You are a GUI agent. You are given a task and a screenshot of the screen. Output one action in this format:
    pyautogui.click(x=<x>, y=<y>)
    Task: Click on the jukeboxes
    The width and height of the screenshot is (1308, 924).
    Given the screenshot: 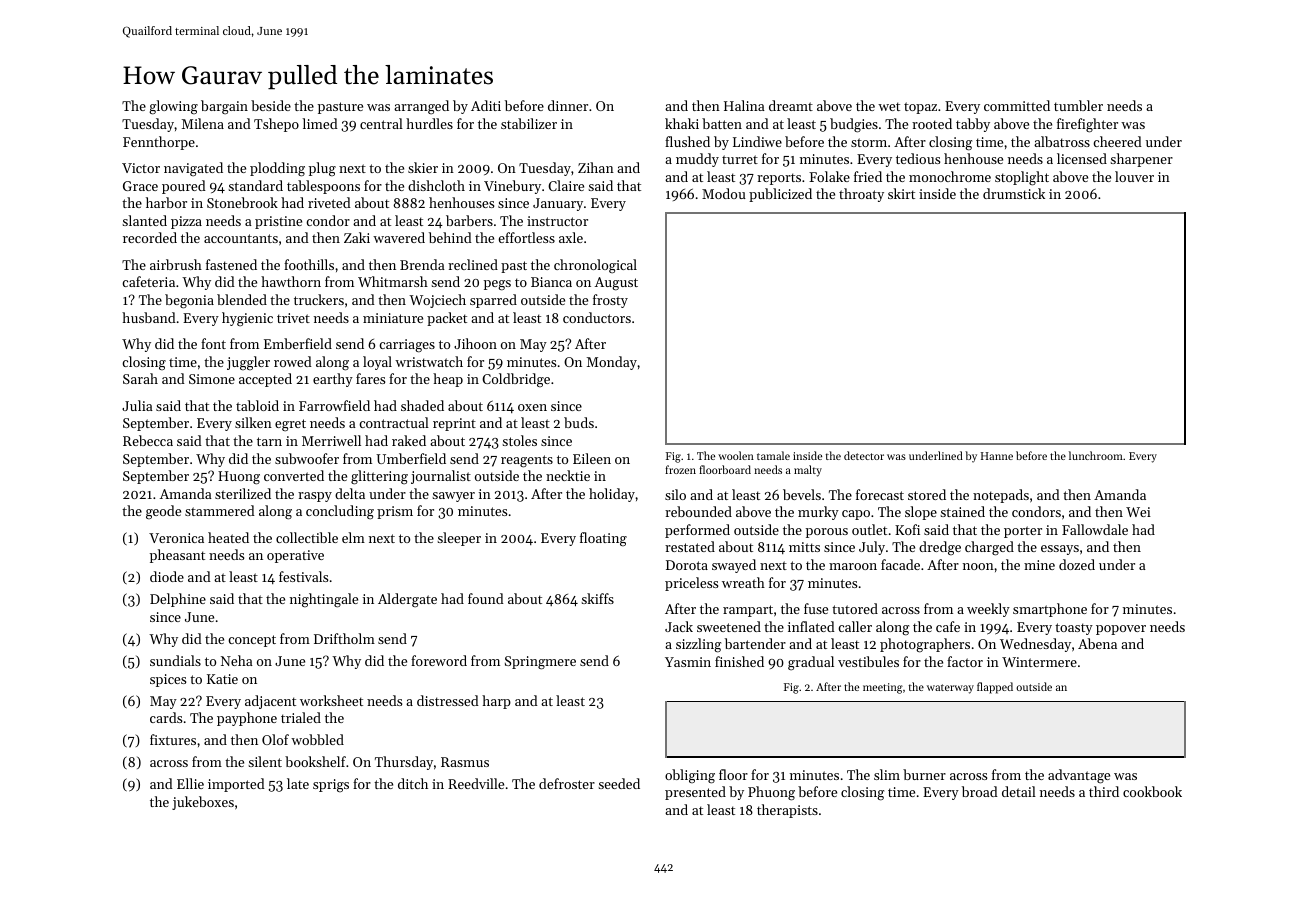 What is the action you would take?
    pyautogui.click(x=203, y=803)
